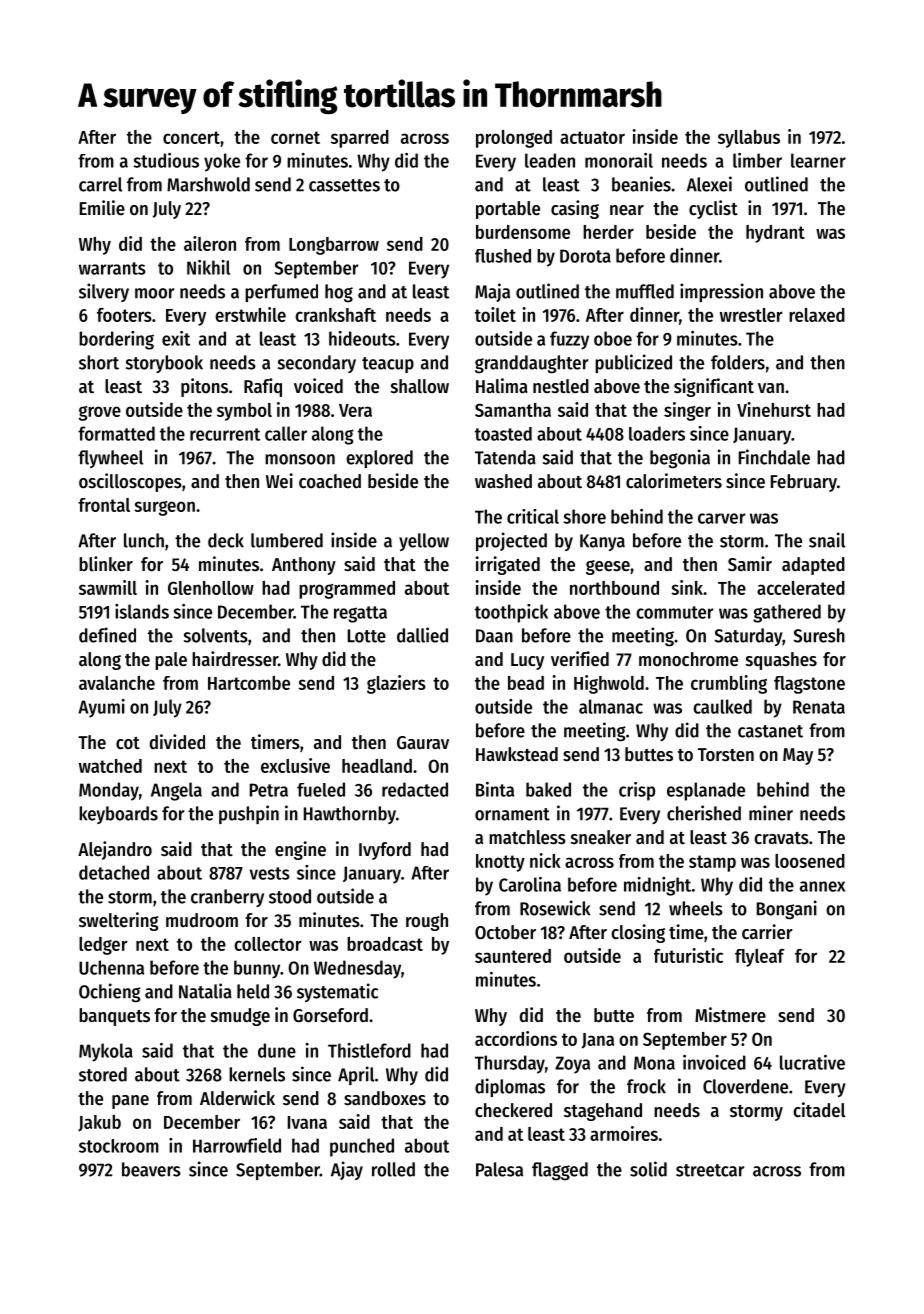 Image resolution: width=924 pixels, height=1314 pixels. Describe the element at coordinates (512, 814) in the image. I see `ornament` at that location.
